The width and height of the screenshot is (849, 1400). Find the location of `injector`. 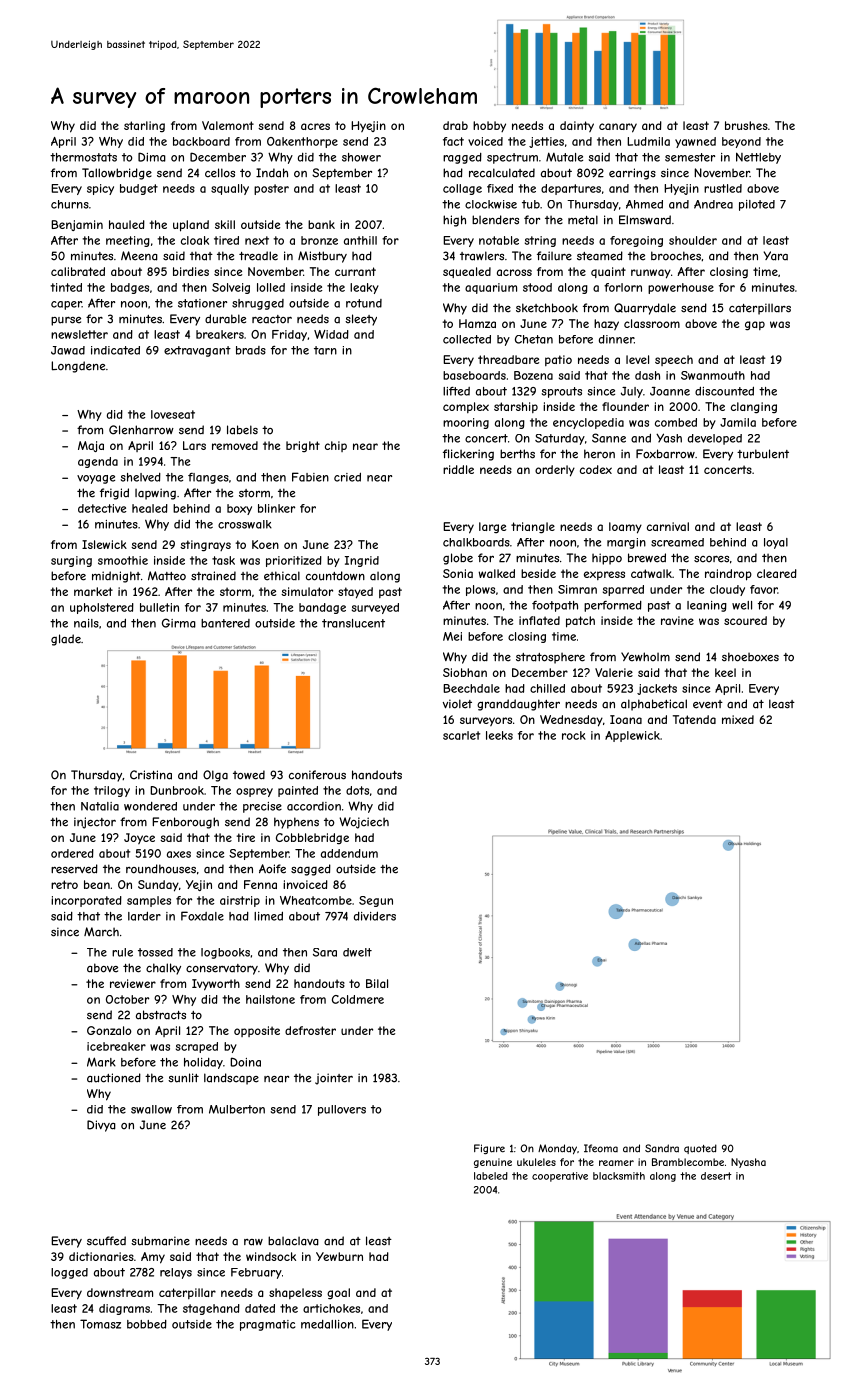

injector is located at coordinates (95, 823).
